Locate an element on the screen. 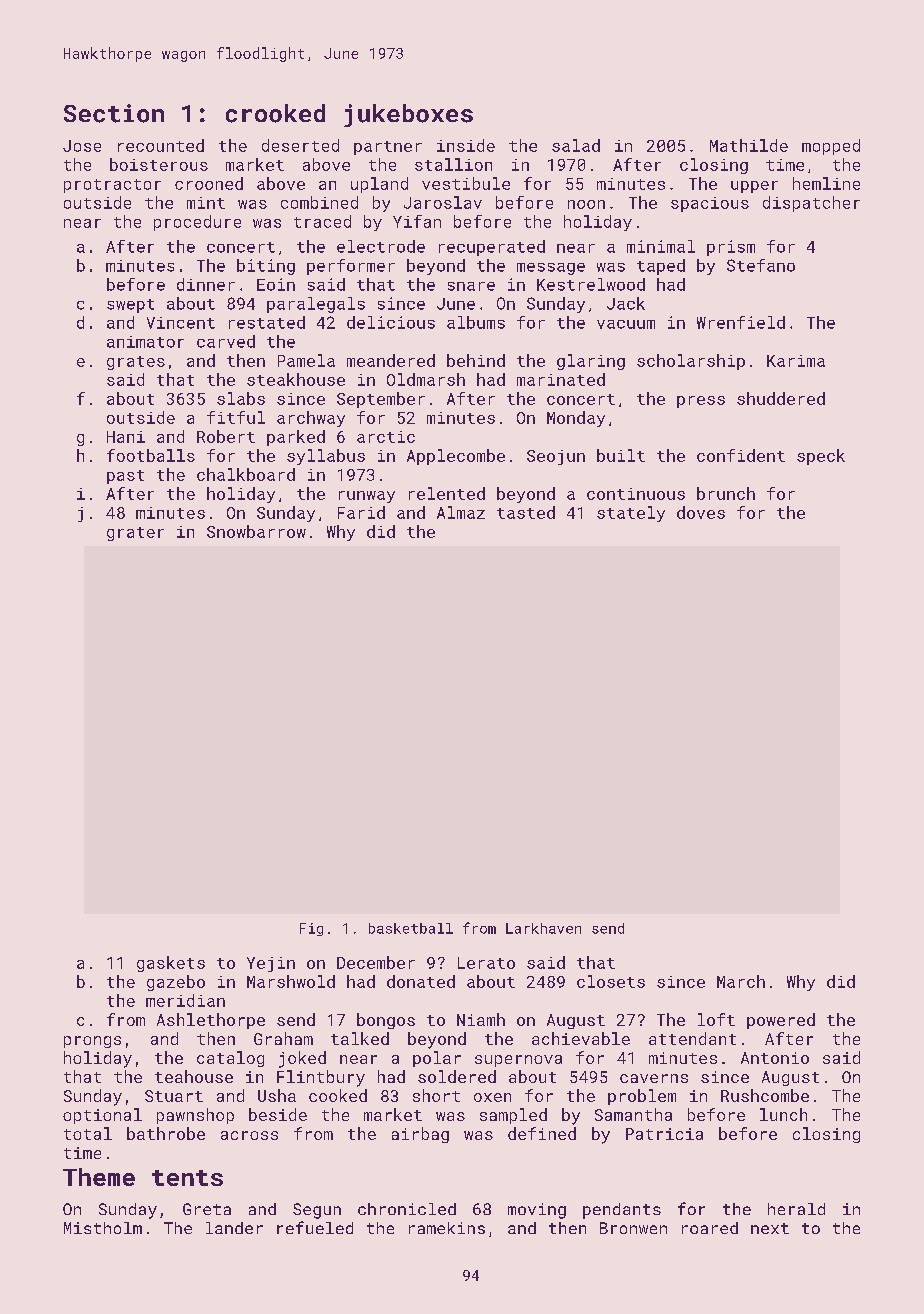 Image resolution: width=924 pixels, height=1314 pixels. Farid is located at coordinates (361, 512).
